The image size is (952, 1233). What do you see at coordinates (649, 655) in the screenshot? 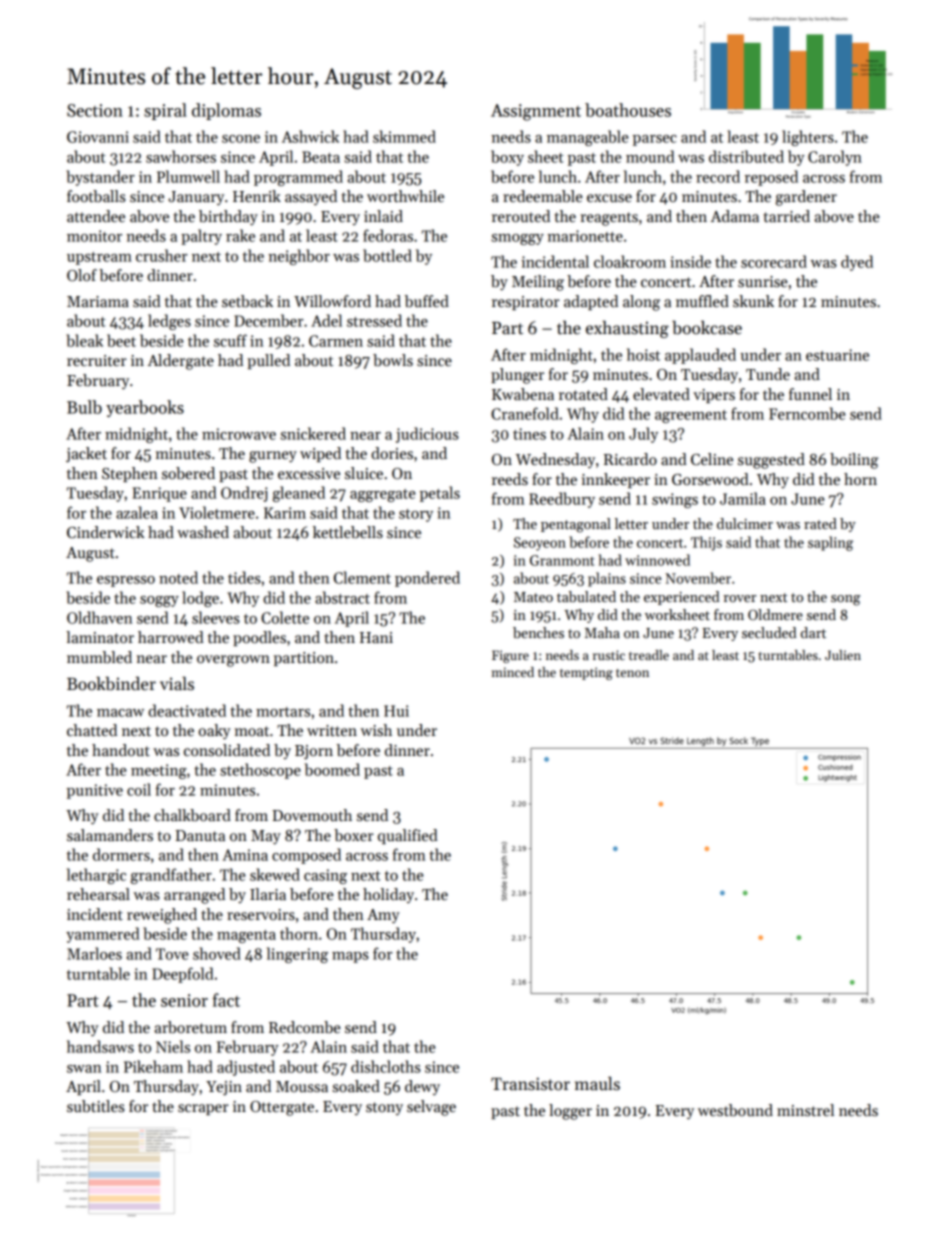
I see `treadle` at bounding box center [649, 655].
